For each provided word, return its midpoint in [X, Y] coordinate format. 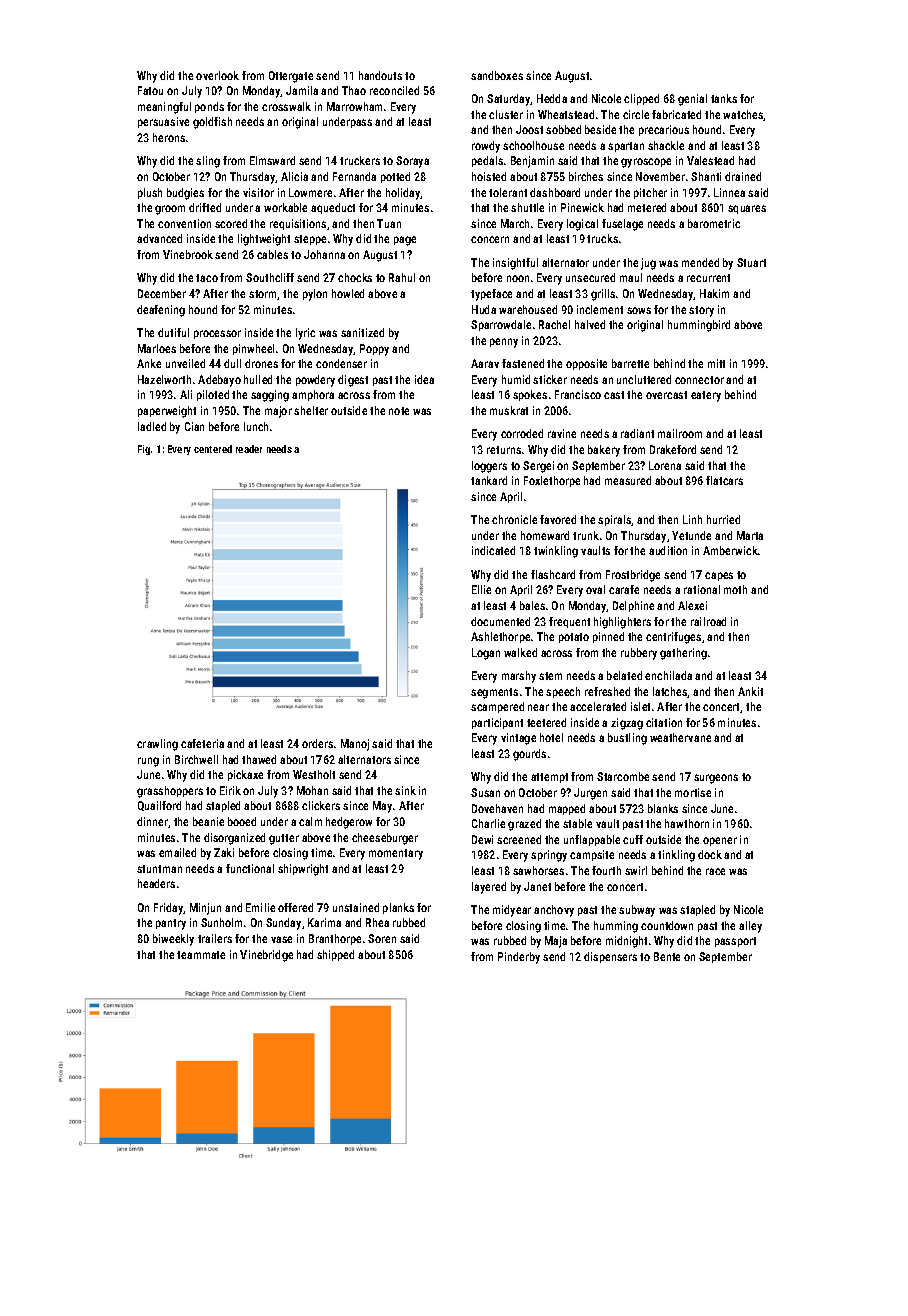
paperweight [167, 412]
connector [699, 380]
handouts [380, 75]
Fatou [150, 90]
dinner [152, 821]
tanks [724, 98]
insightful [515, 264]
